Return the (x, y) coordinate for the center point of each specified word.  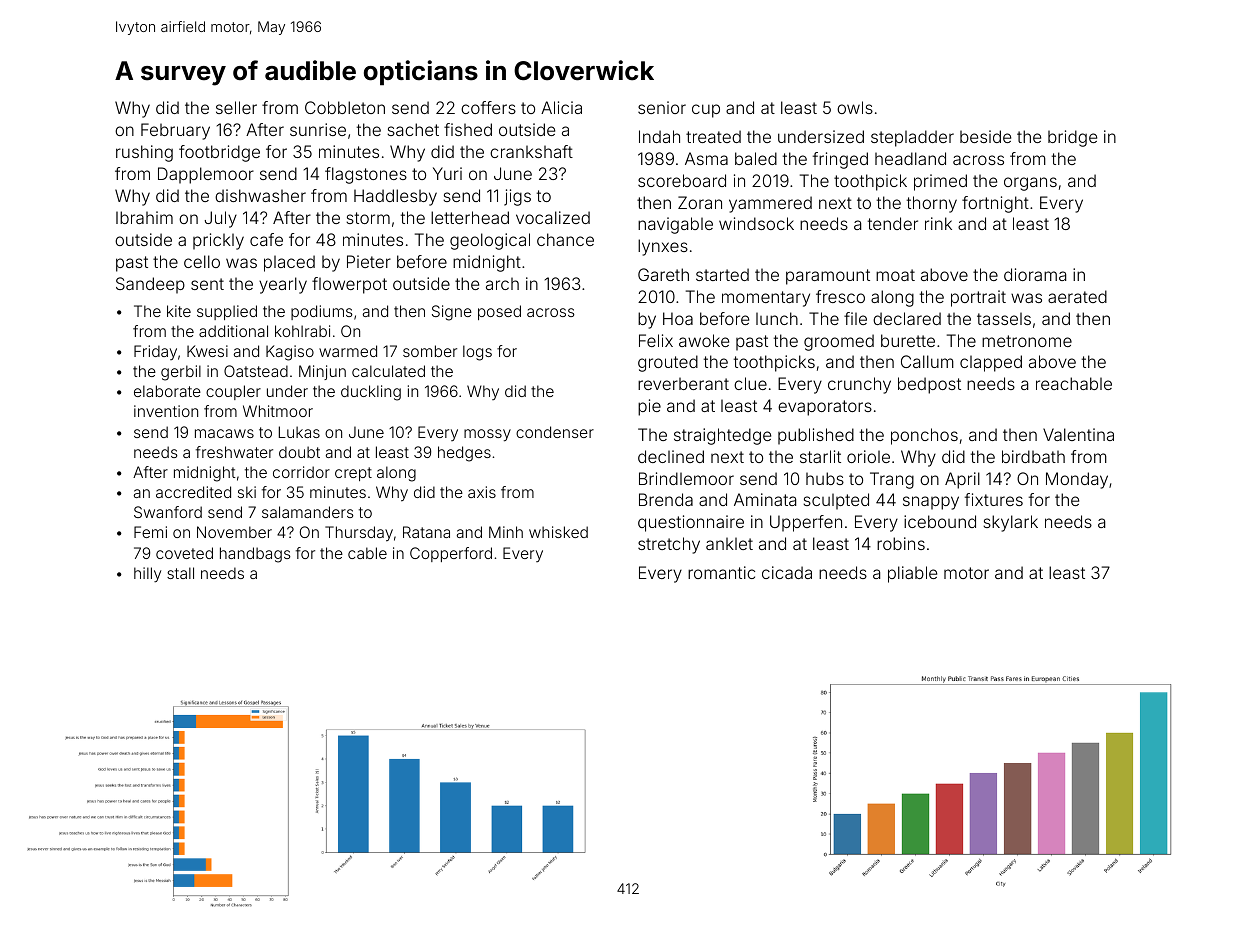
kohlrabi (302, 331)
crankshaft (531, 151)
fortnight (995, 204)
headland (910, 158)
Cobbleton (345, 107)
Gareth (663, 274)
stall (180, 573)
